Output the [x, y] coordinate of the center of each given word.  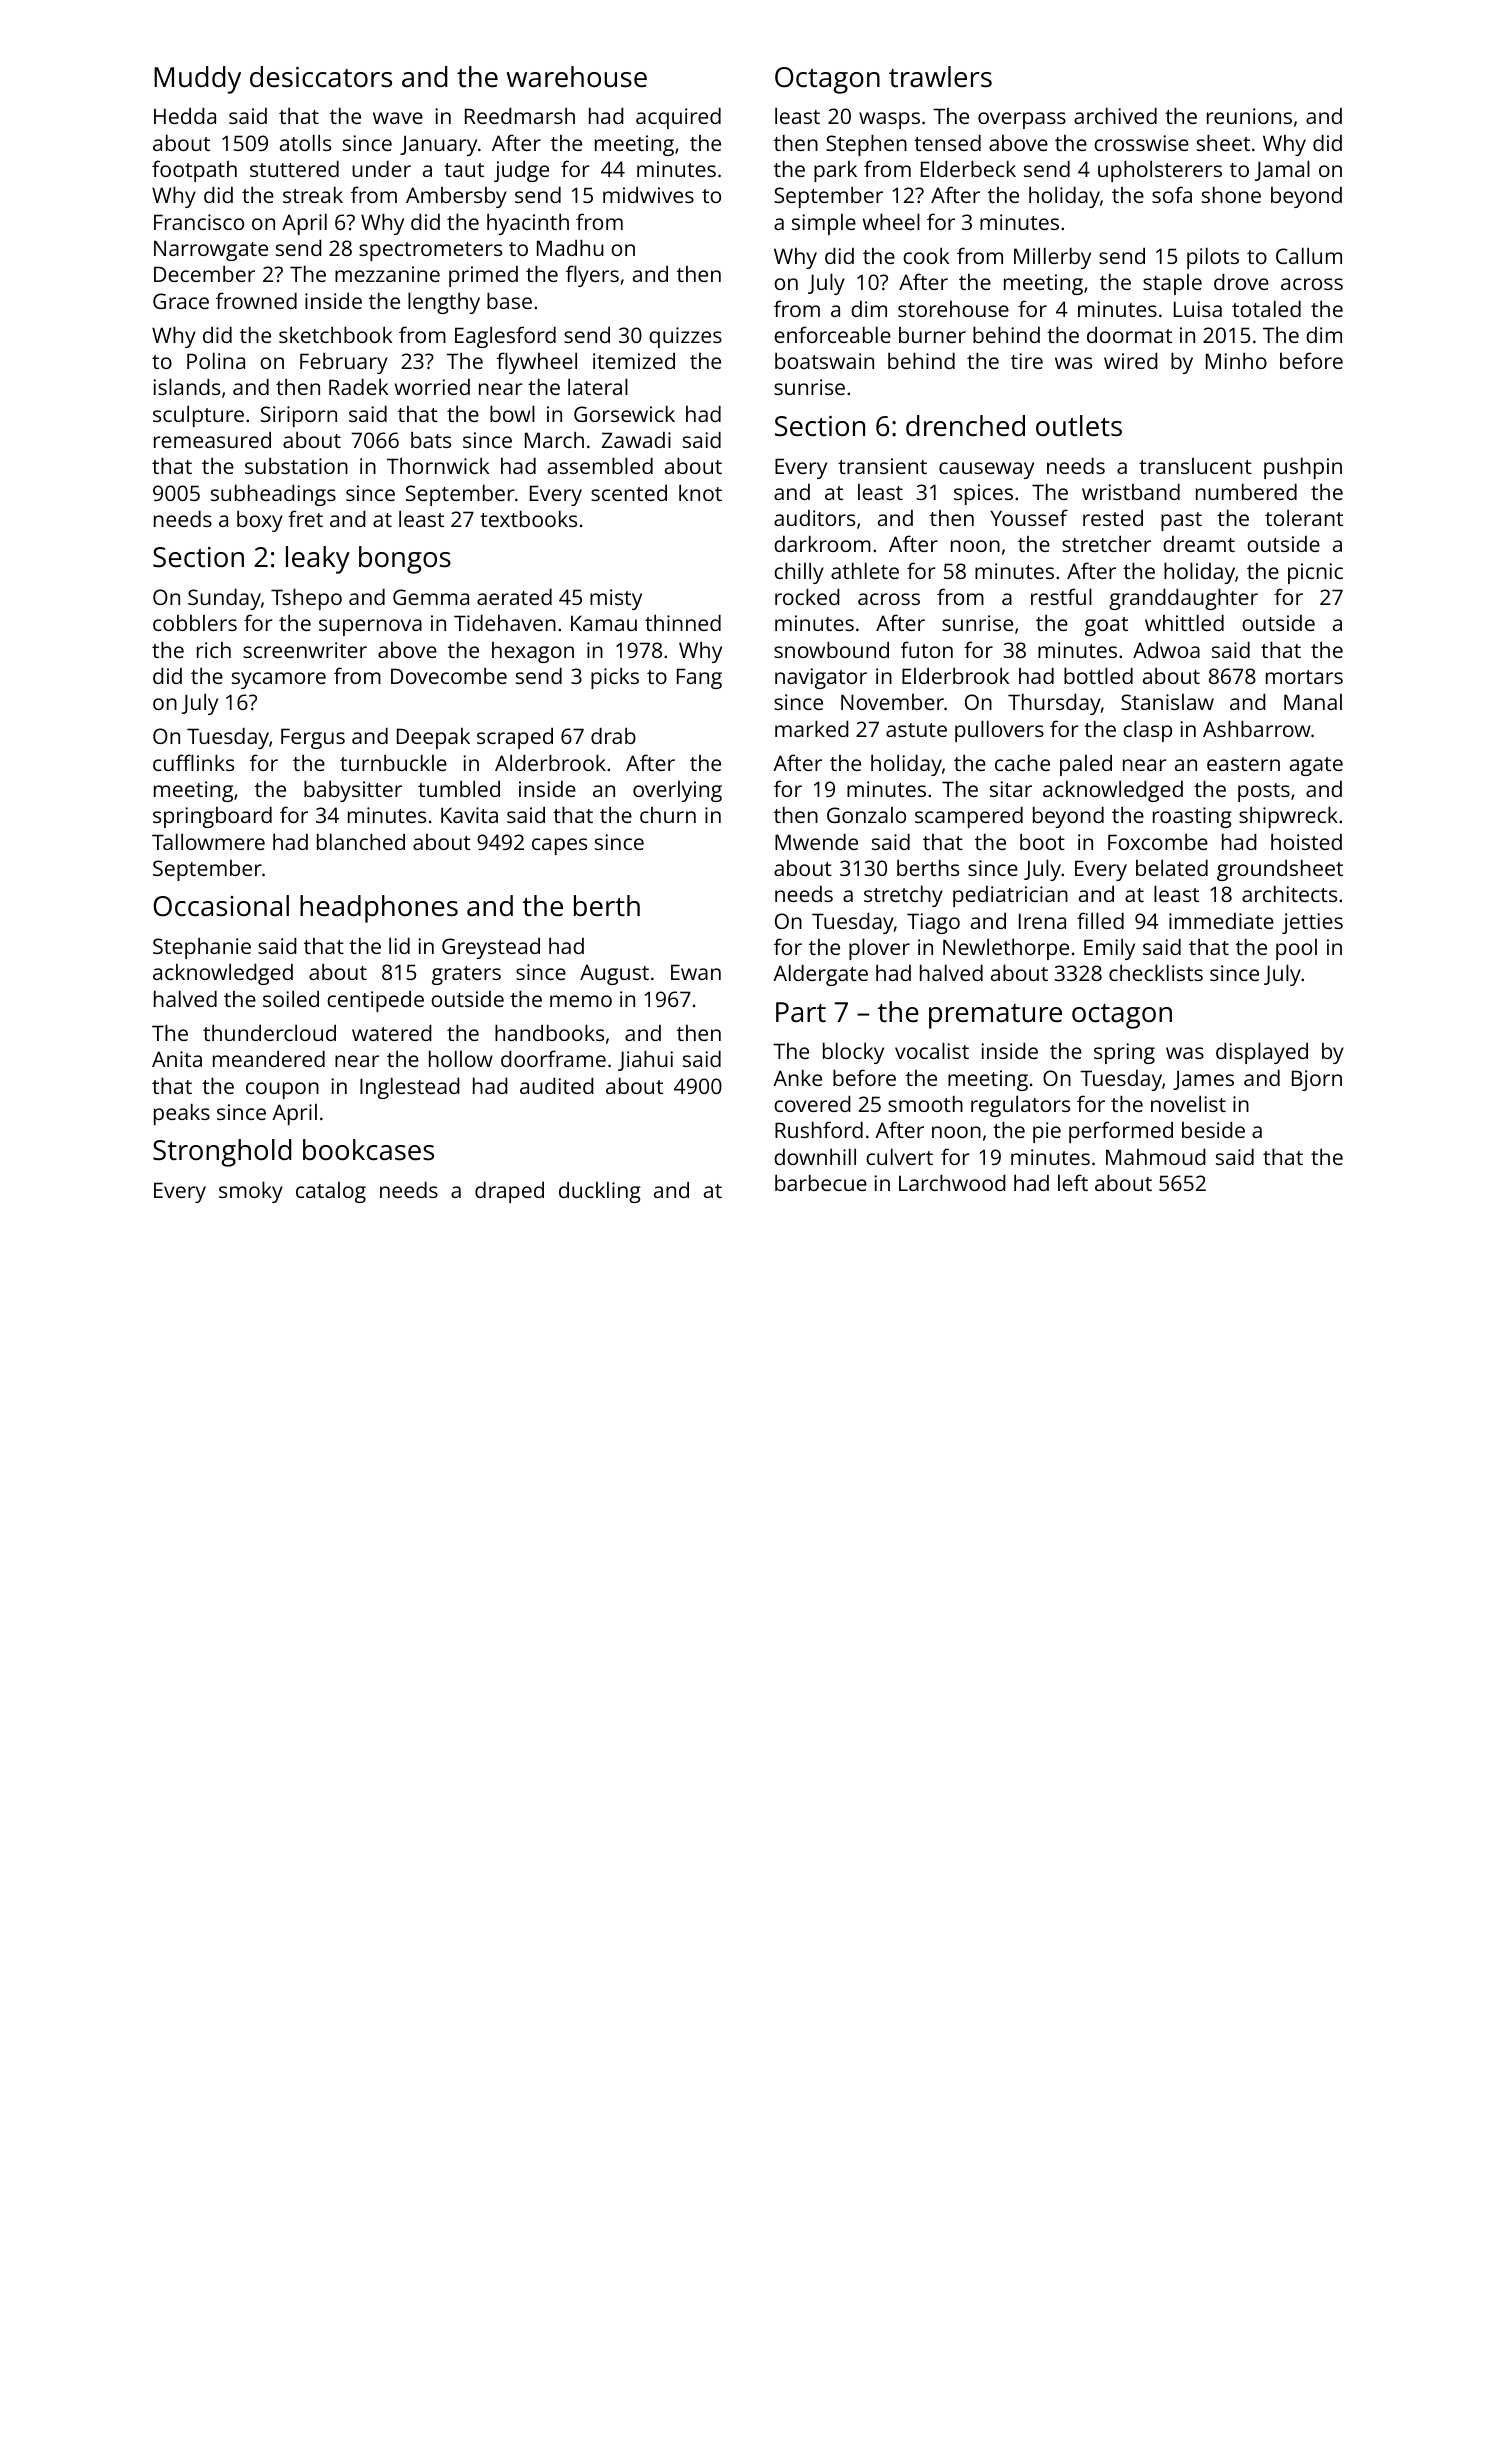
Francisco [199, 222]
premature [995, 1016]
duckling [600, 1192]
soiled [291, 998]
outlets [1079, 426]
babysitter [353, 791]
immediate [1221, 921]
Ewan [696, 972]
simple [824, 224]
